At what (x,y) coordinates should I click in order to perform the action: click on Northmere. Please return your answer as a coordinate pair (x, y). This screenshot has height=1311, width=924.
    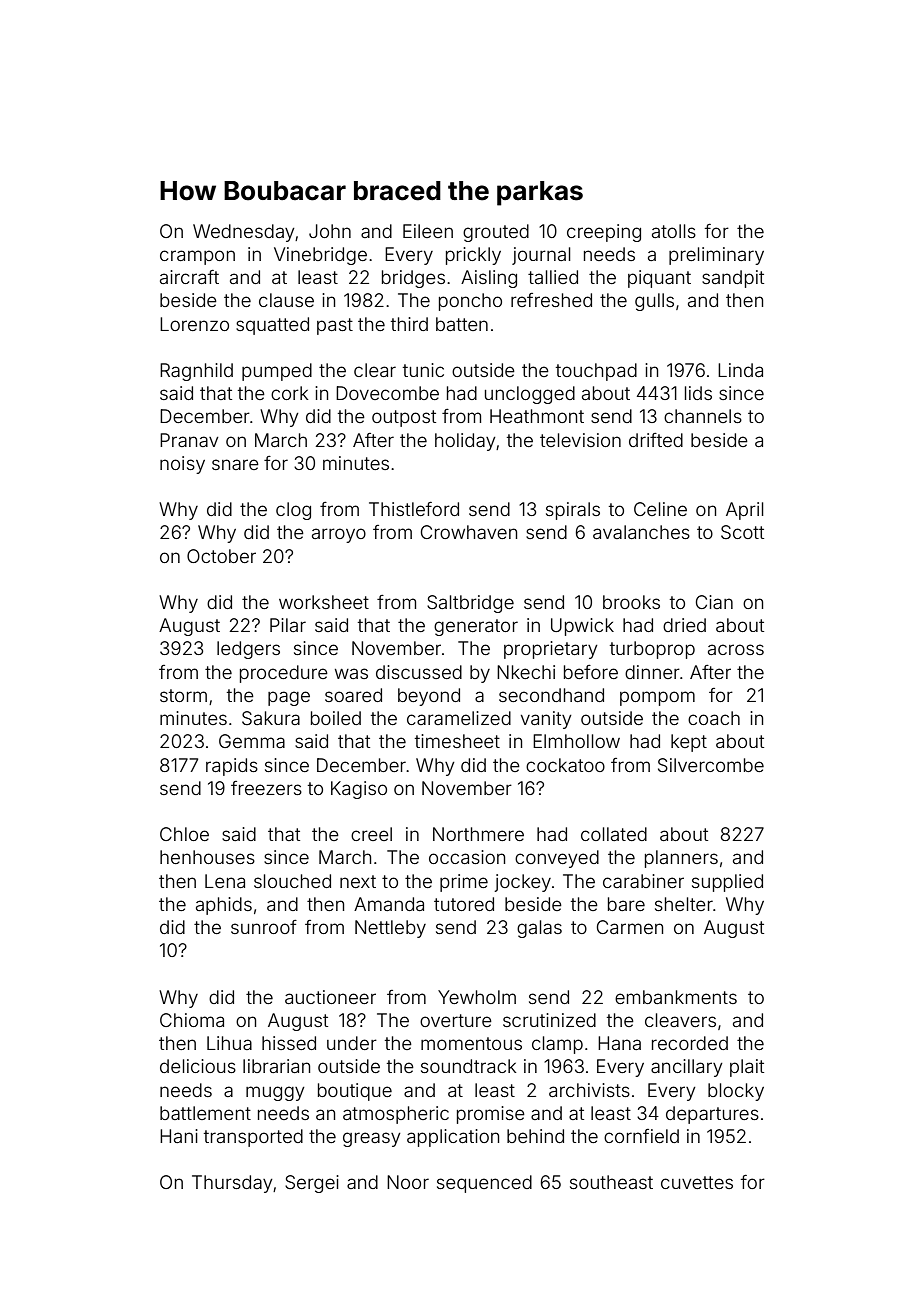
    Looking at the image, I should click on (478, 834).
